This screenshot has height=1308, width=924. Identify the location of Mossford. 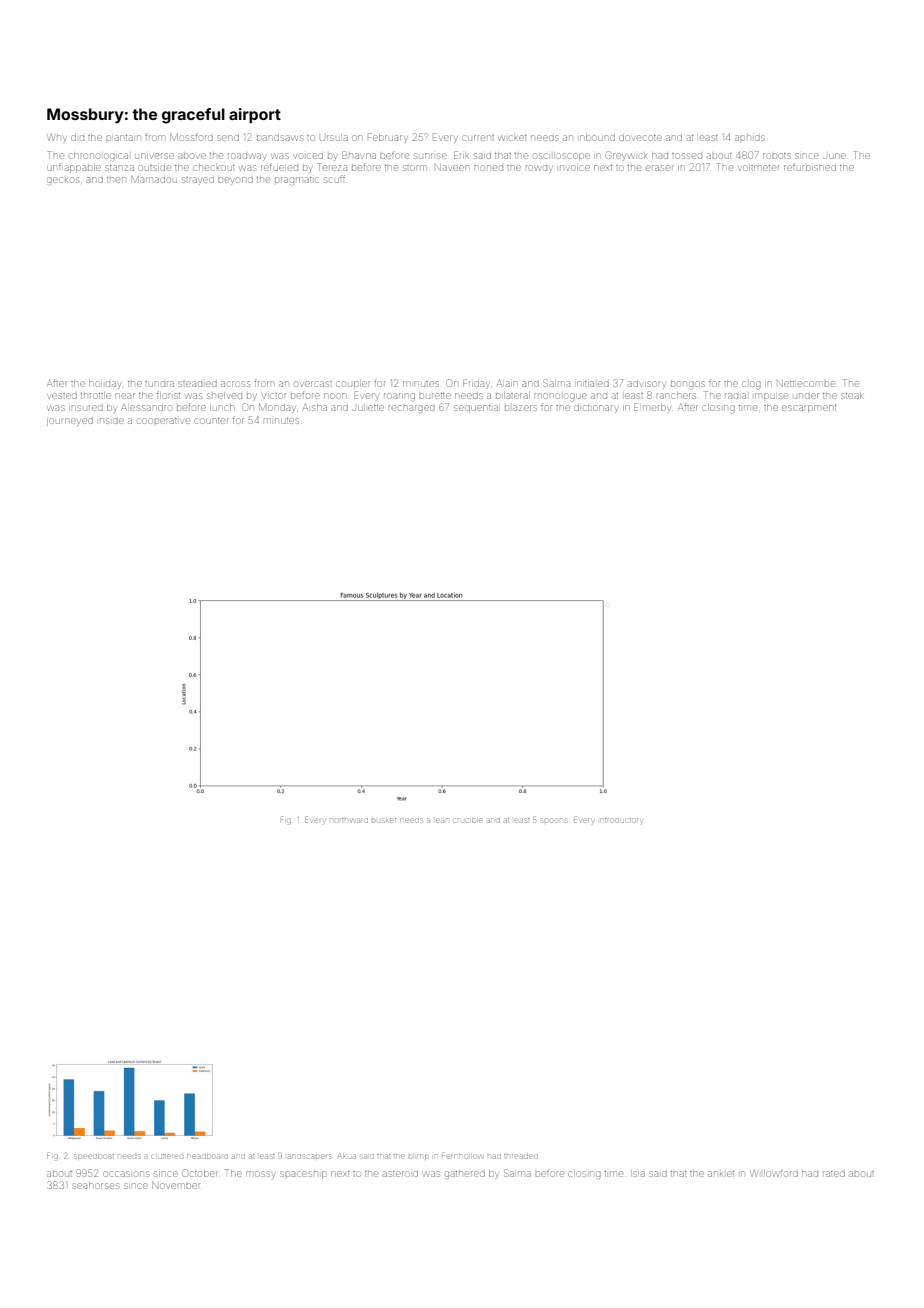
(191, 137).
